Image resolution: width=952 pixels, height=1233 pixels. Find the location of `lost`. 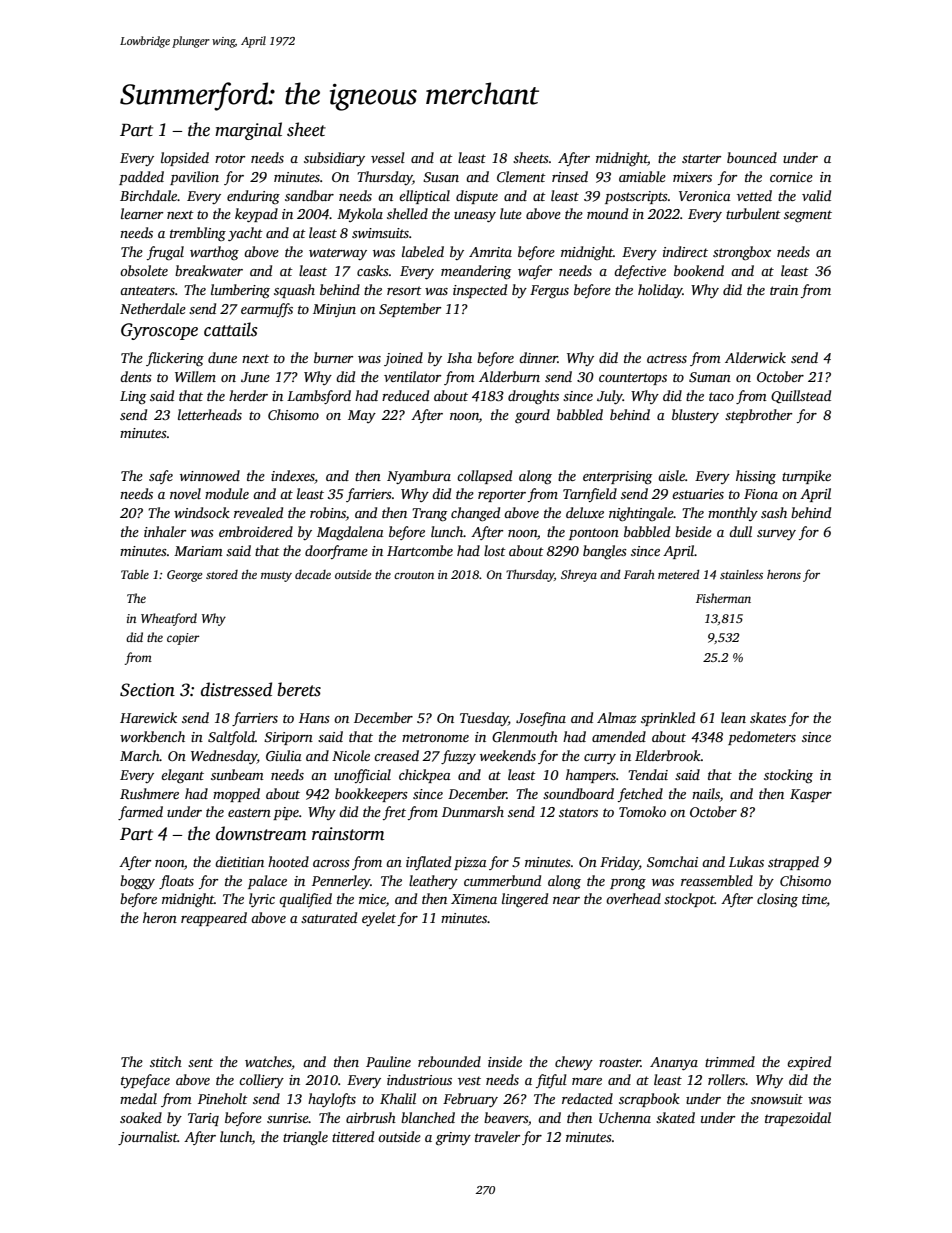

lost is located at coordinates (495, 550).
